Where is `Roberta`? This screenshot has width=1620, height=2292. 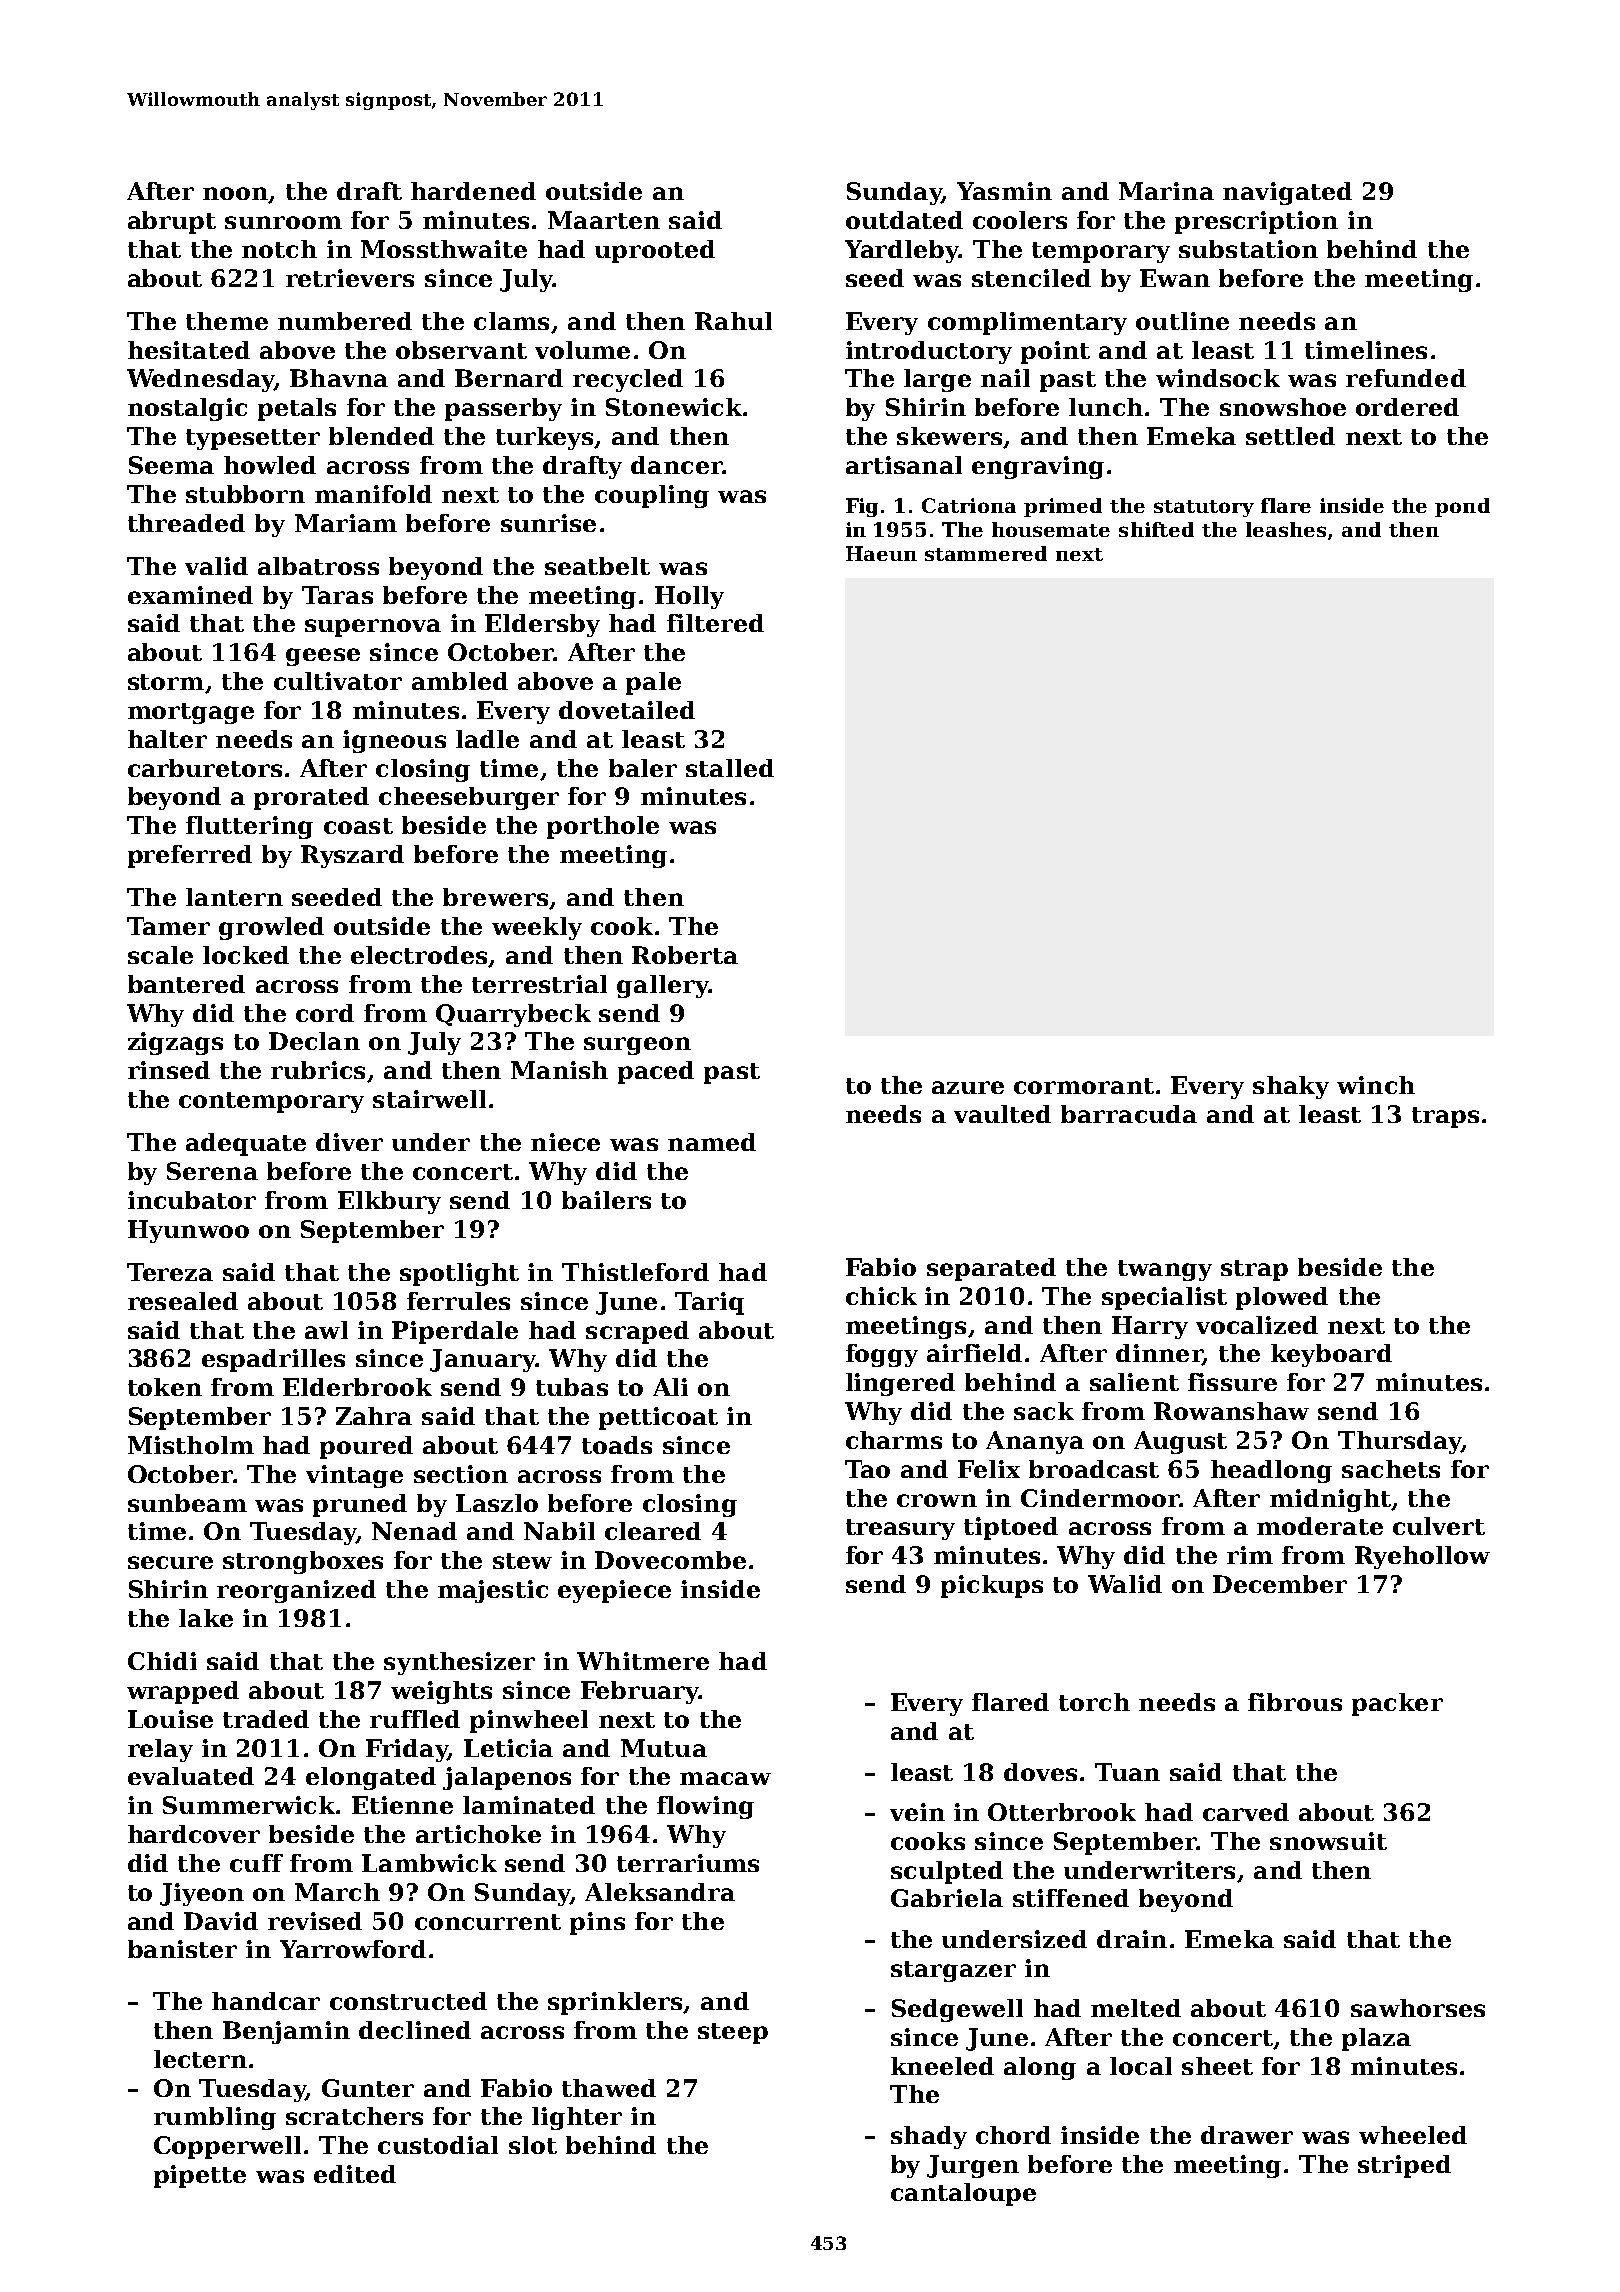 Roberta is located at coordinates (685, 955).
